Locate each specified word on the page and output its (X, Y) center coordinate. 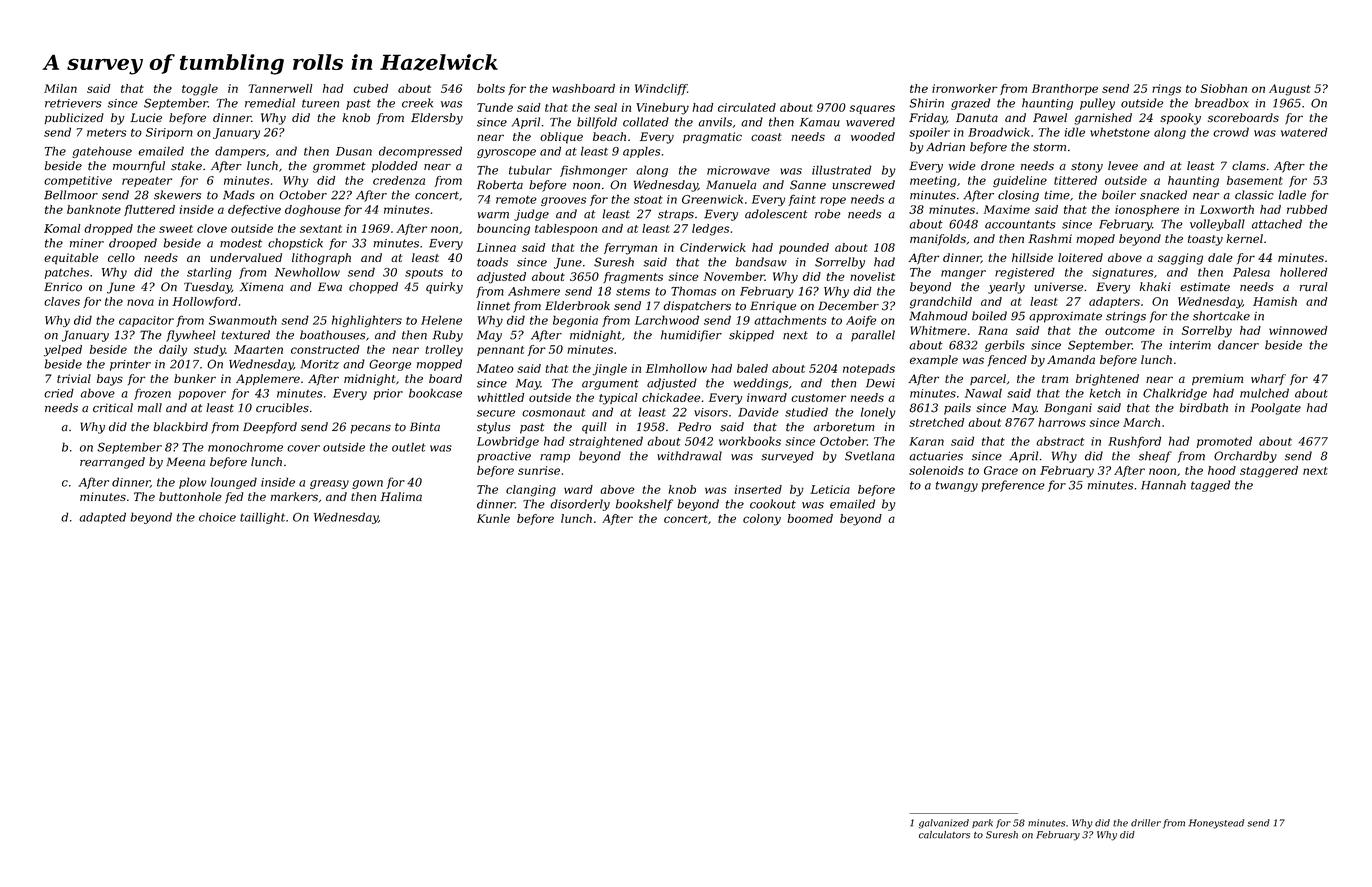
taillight (262, 518)
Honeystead (1216, 824)
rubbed (1307, 209)
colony (762, 520)
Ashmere (534, 291)
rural (1313, 287)
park (982, 823)
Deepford (270, 428)
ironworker (965, 88)
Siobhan (1224, 88)
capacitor (146, 321)
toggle (200, 90)
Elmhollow (676, 368)
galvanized (944, 824)
